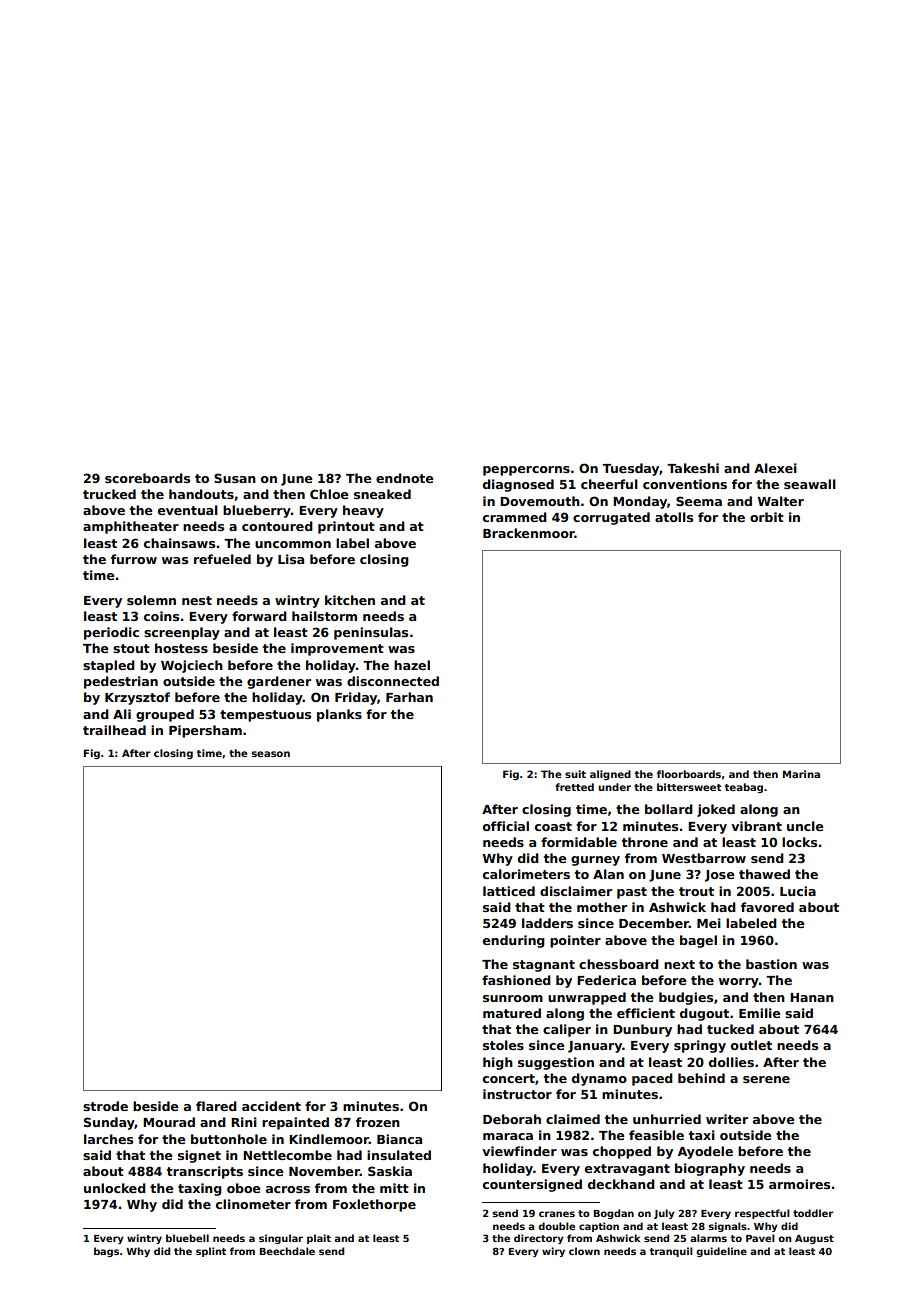  What do you see at coordinates (374, 1205) in the document?
I see `Foxlethorpe` at bounding box center [374, 1205].
